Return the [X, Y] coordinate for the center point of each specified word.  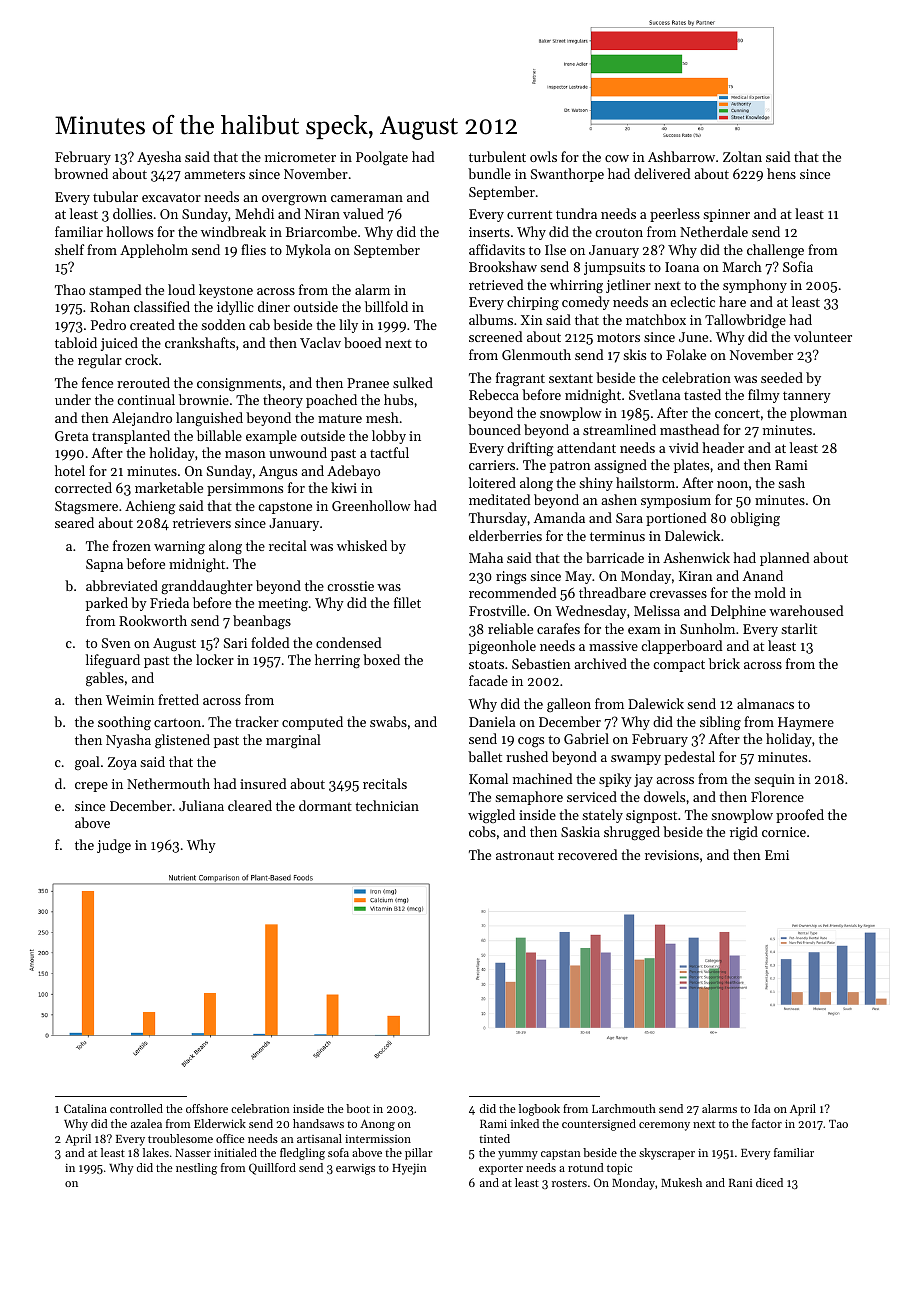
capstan [561, 1155]
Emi [777, 855]
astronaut [525, 855]
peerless [675, 215]
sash [791, 482]
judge [114, 846]
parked [107, 604]
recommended [512, 592]
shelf [69, 249]
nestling [196, 1169]
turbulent [497, 156]
